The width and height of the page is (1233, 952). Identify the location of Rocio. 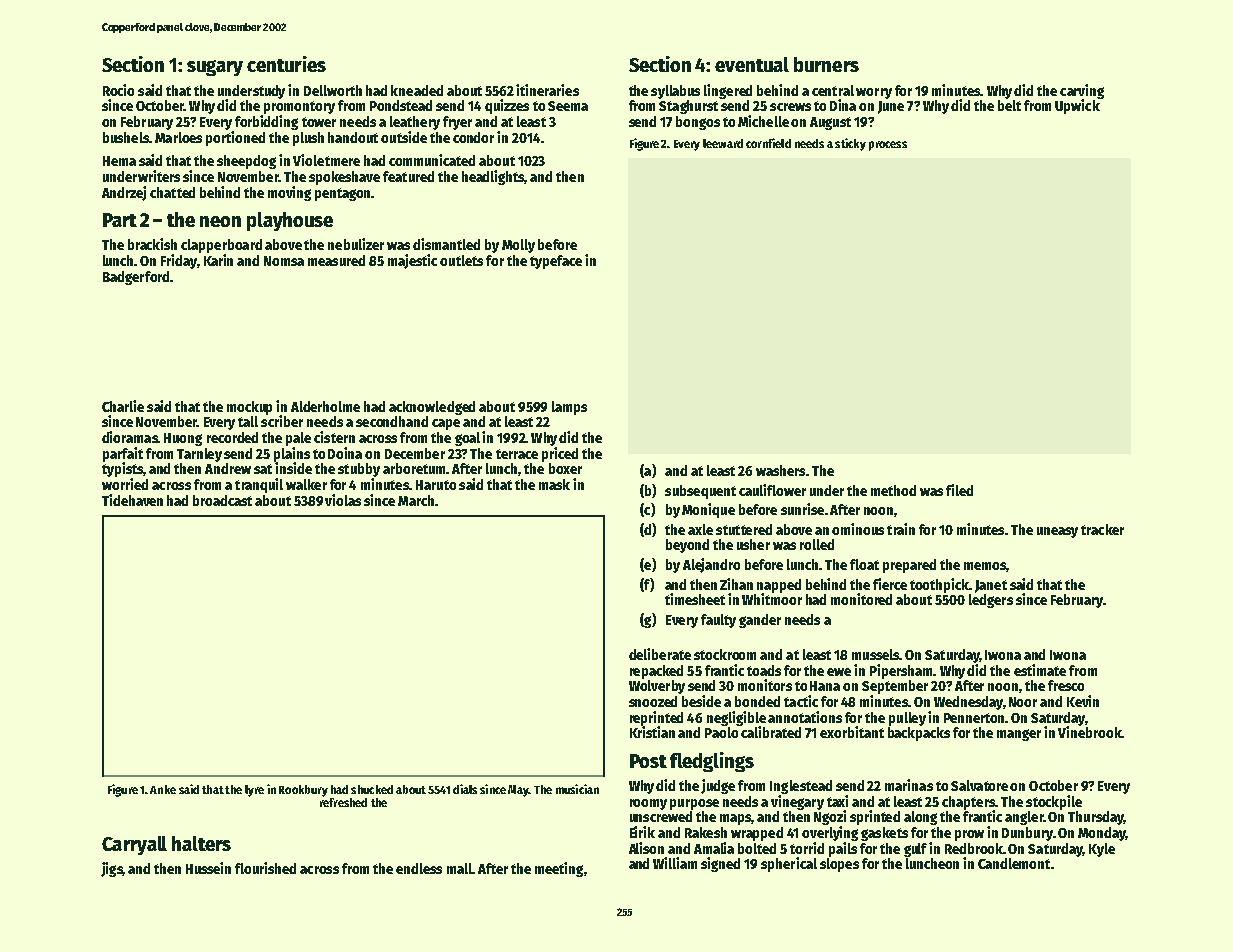
(118, 90).
